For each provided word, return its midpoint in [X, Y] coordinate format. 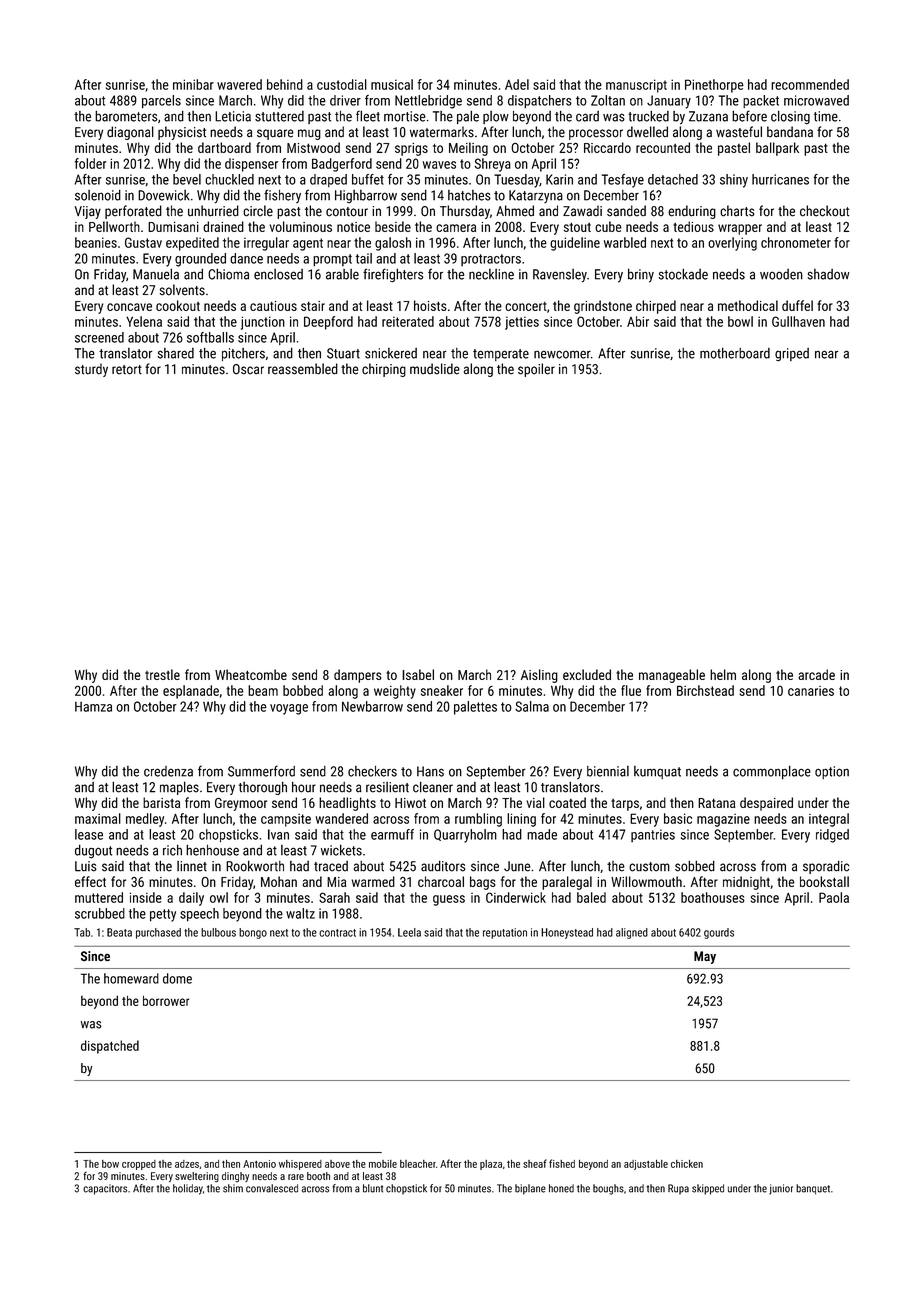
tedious [693, 226]
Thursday [465, 212]
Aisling [539, 676]
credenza [168, 771]
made [542, 834]
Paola [834, 897]
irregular [266, 244]
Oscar [248, 369]
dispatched [110, 1047]
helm [723, 674]
